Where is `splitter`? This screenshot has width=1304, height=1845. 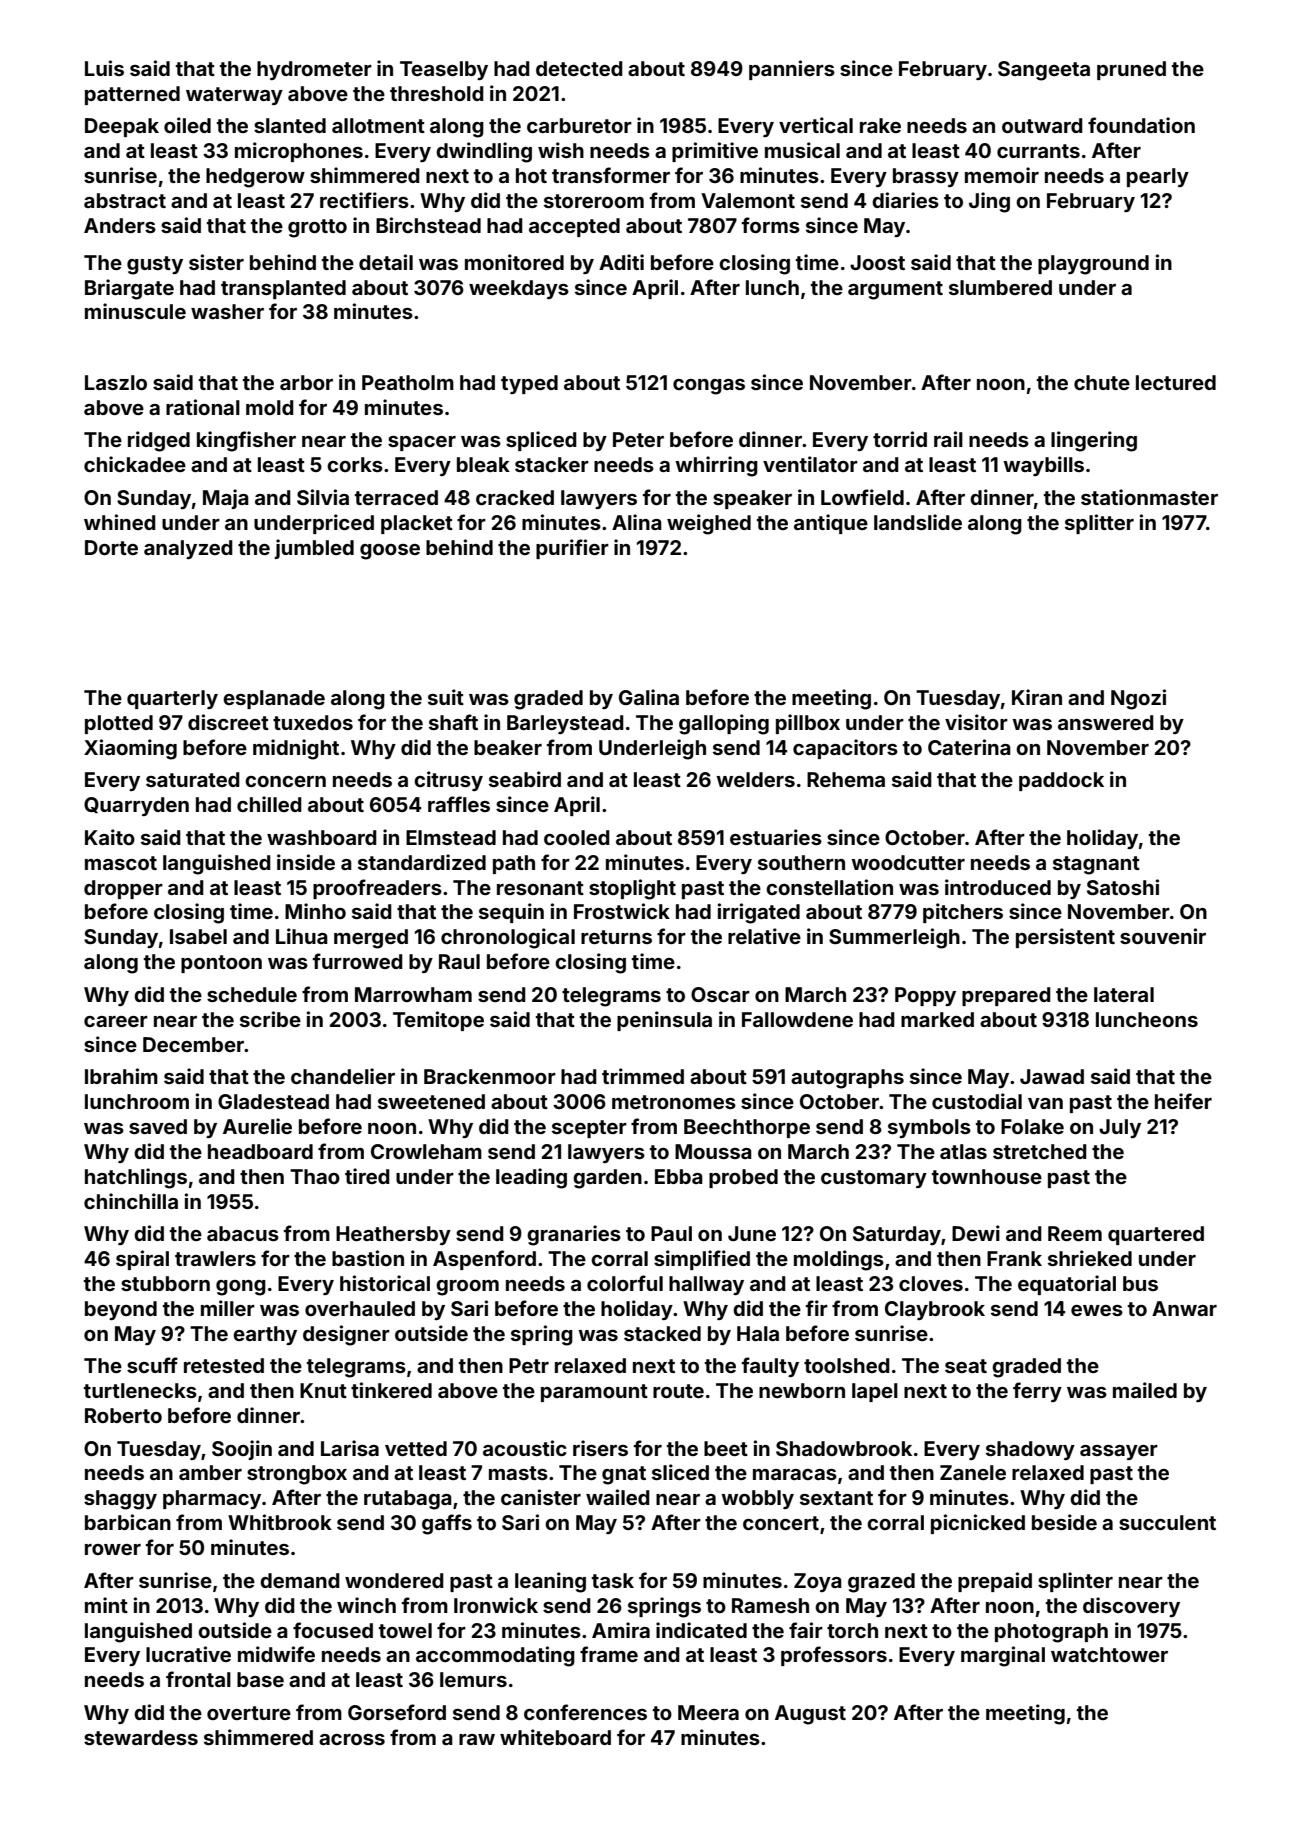 splitter is located at coordinates (1099, 524).
